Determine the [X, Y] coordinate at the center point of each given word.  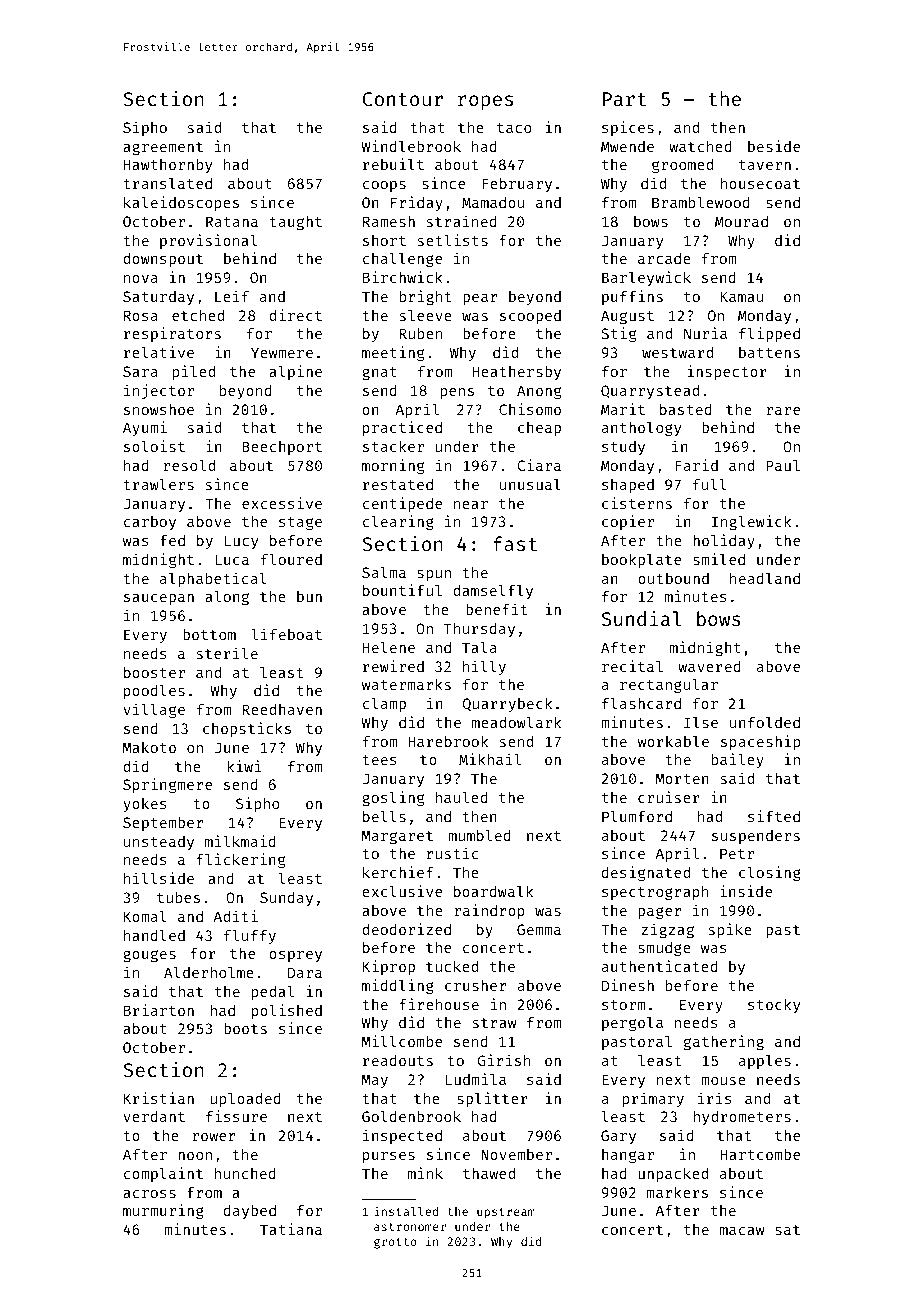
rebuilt [393, 164]
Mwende [627, 146]
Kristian [159, 1098]
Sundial [641, 618]
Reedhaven [282, 709]
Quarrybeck [507, 704]
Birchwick [403, 277]
